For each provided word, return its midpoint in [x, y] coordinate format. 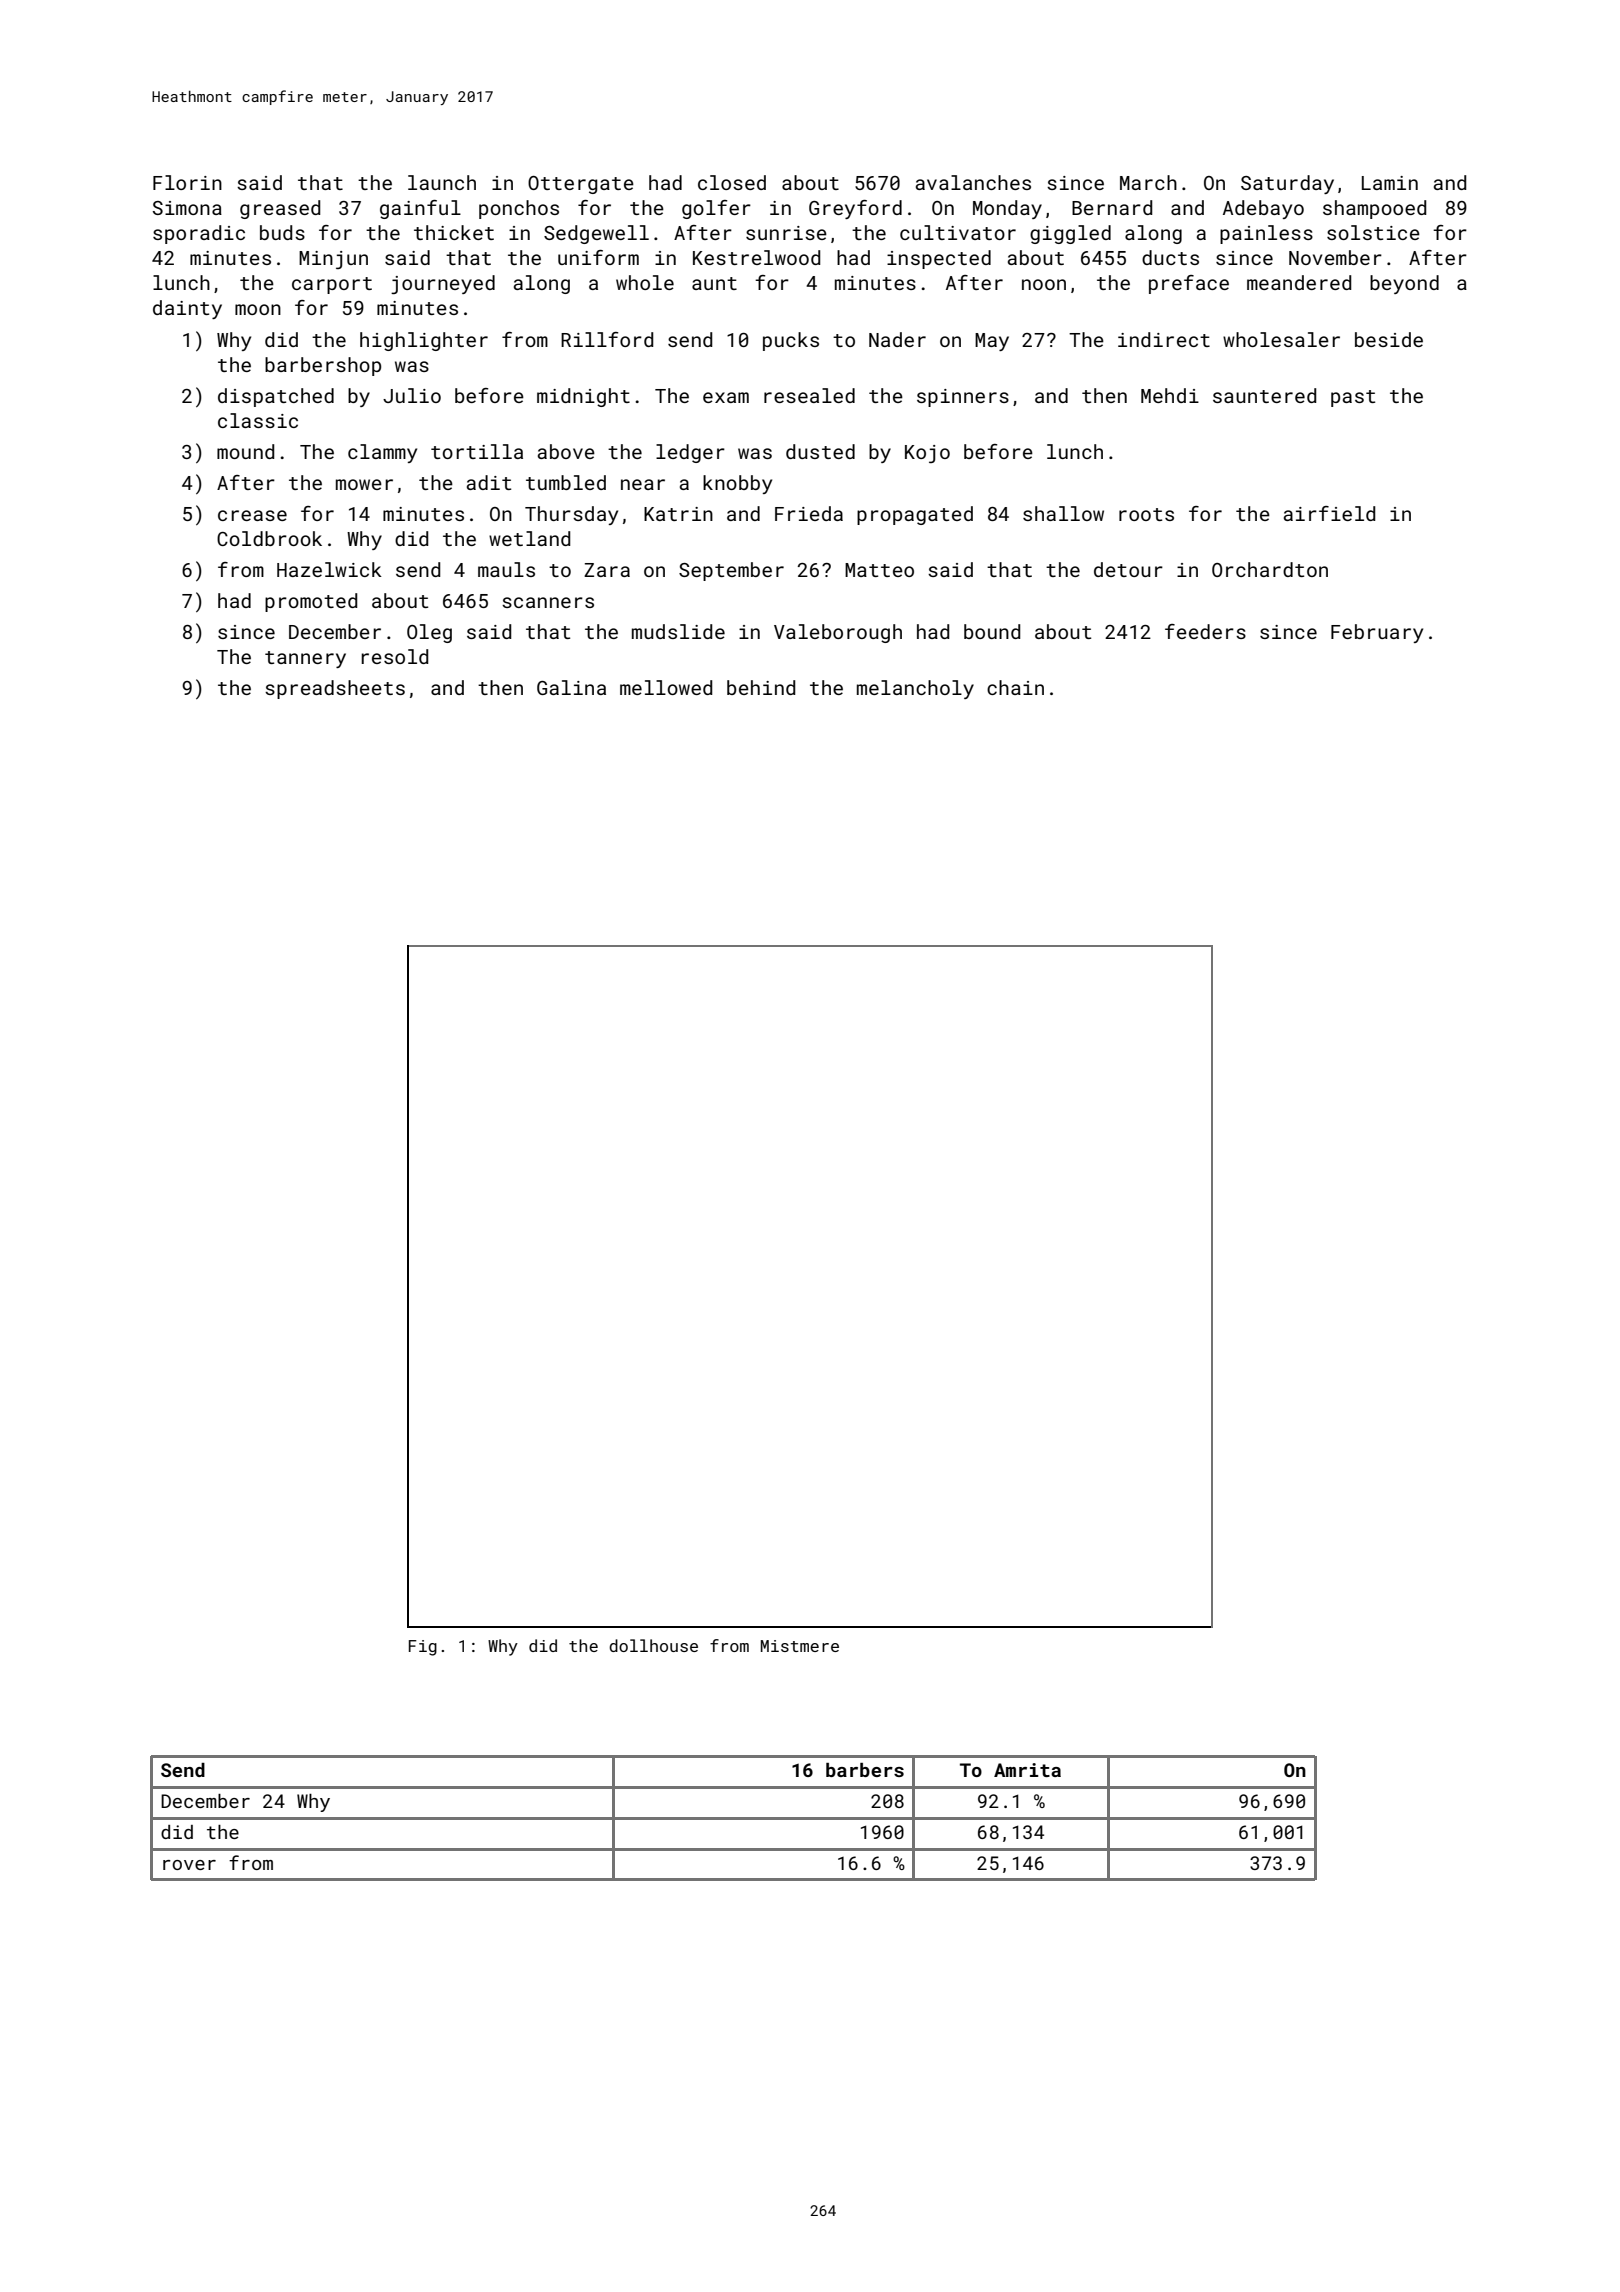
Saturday [1287, 184]
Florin [187, 182]
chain [1015, 687]
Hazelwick [329, 569]
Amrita [1027, 1770]
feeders [1205, 631]
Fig [423, 1648]
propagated [915, 515]
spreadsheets [335, 689]
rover [189, 1865]
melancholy [915, 689]
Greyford [855, 209]
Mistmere [800, 1646]
